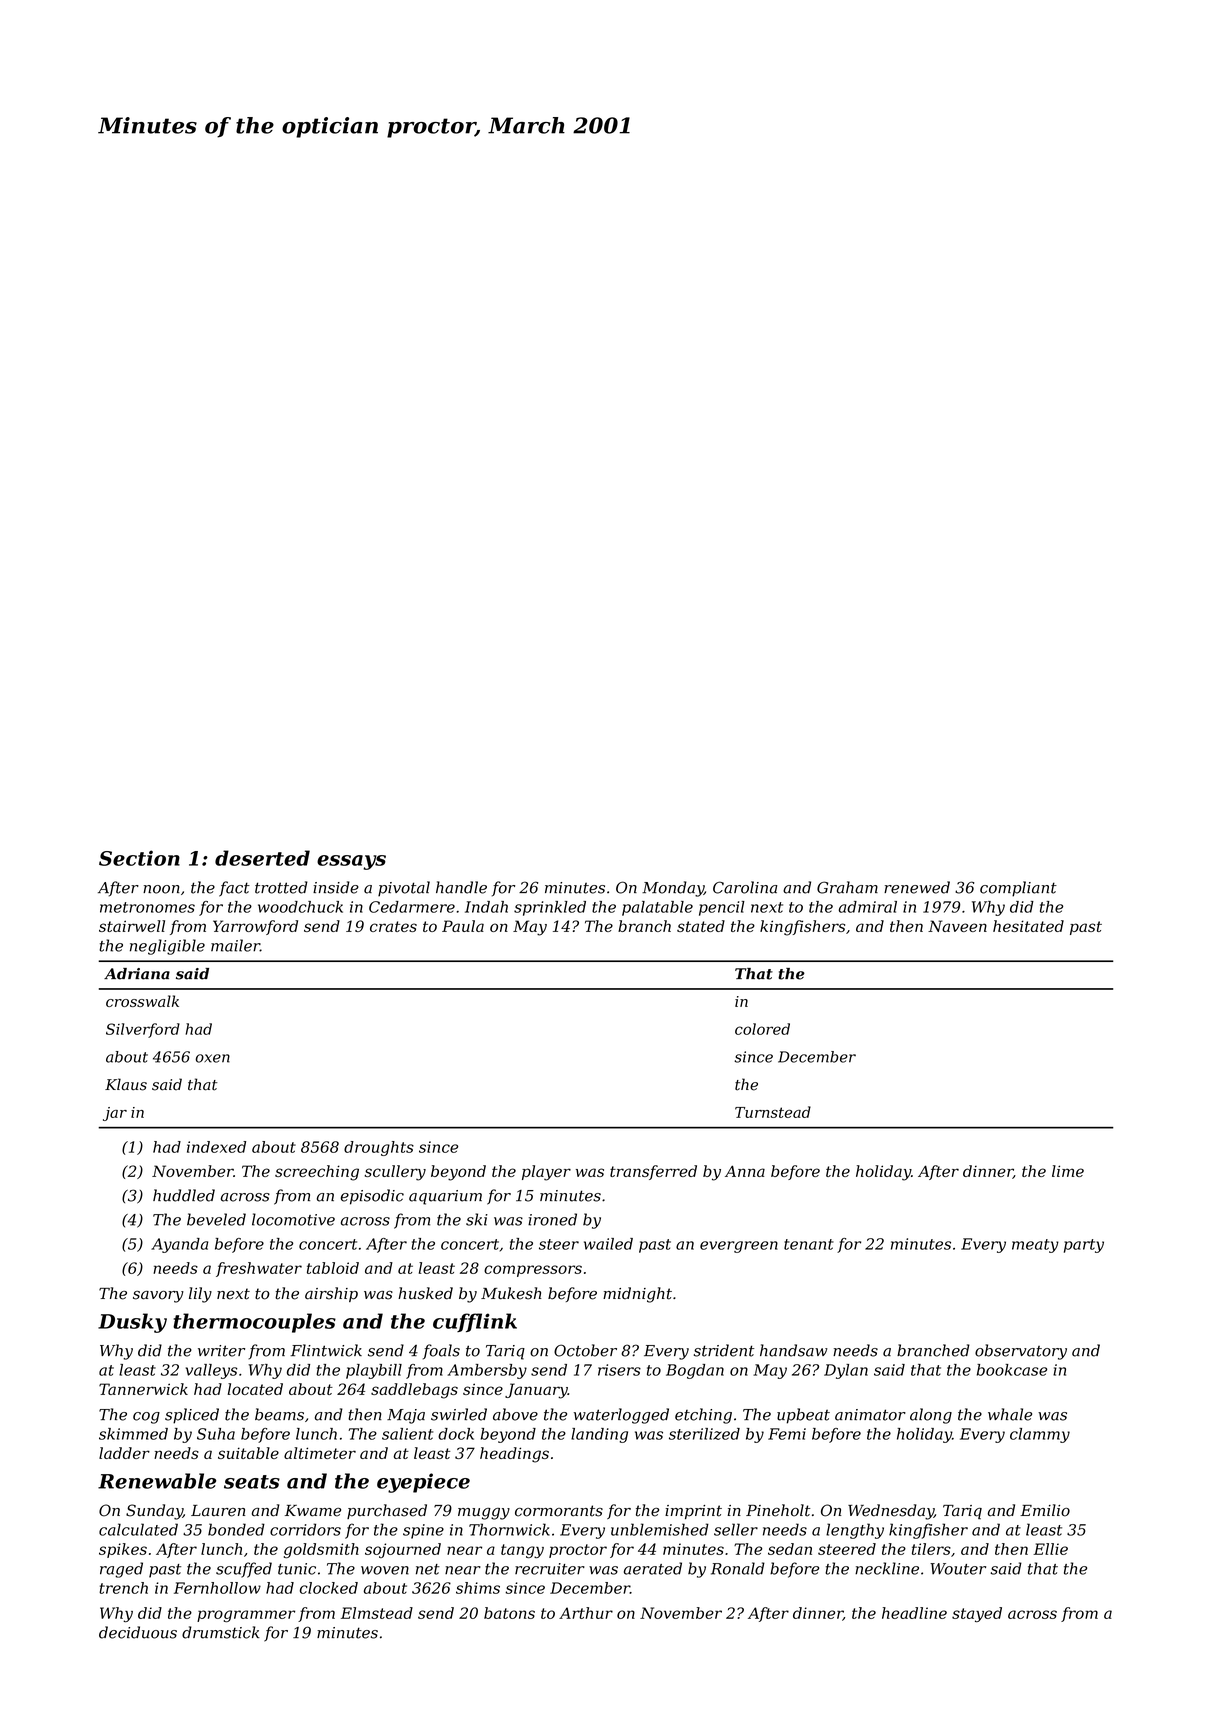 Image resolution: width=1212 pixels, height=1714 pixels. Describe the element at coordinates (262, 858) in the screenshot. I see `deserted` at that location.
